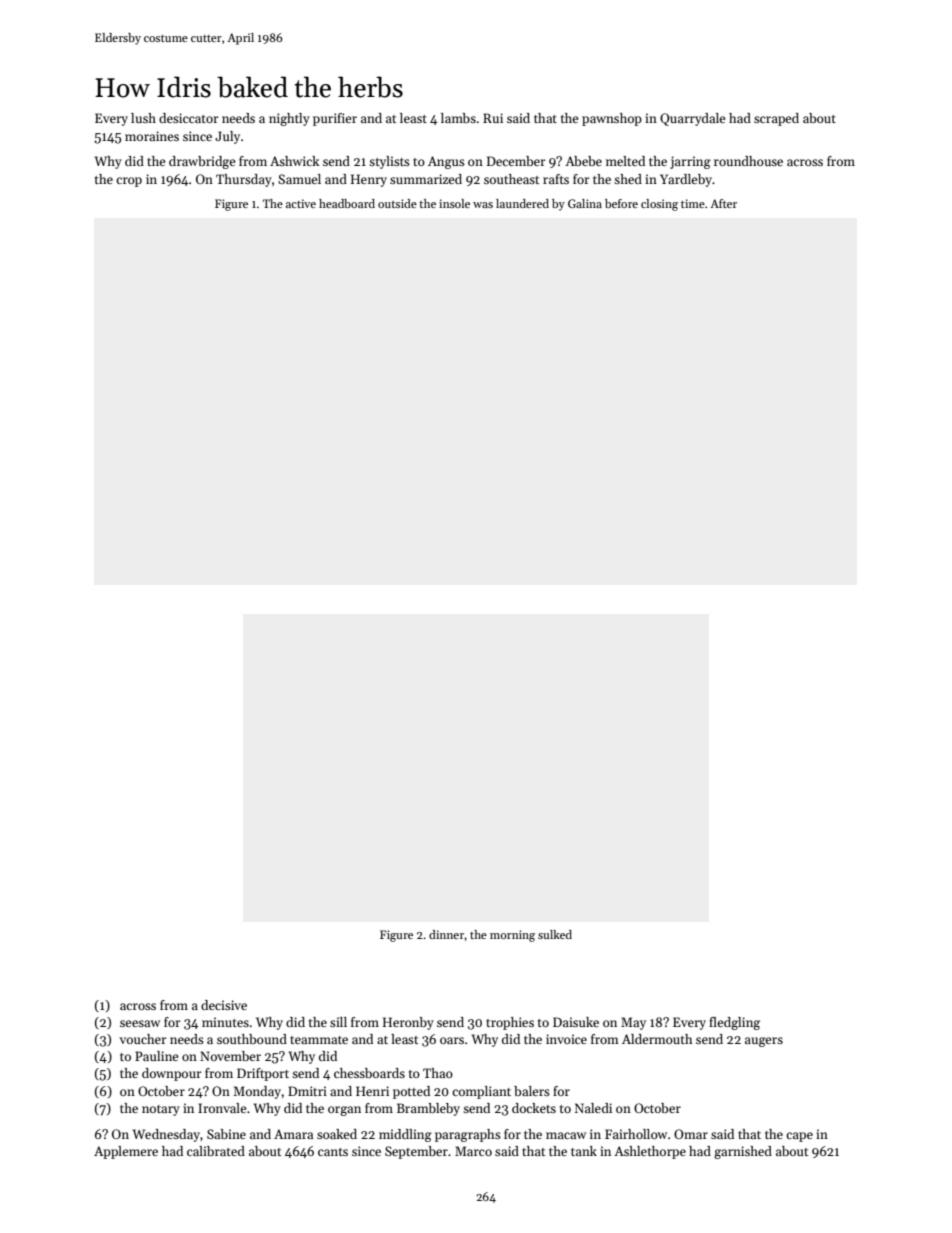 The image size is (952, 1233). What do you see at coordinates (510, 1023) in the screenshot?
I see `trophies` at bounding box center [510, 1023].
